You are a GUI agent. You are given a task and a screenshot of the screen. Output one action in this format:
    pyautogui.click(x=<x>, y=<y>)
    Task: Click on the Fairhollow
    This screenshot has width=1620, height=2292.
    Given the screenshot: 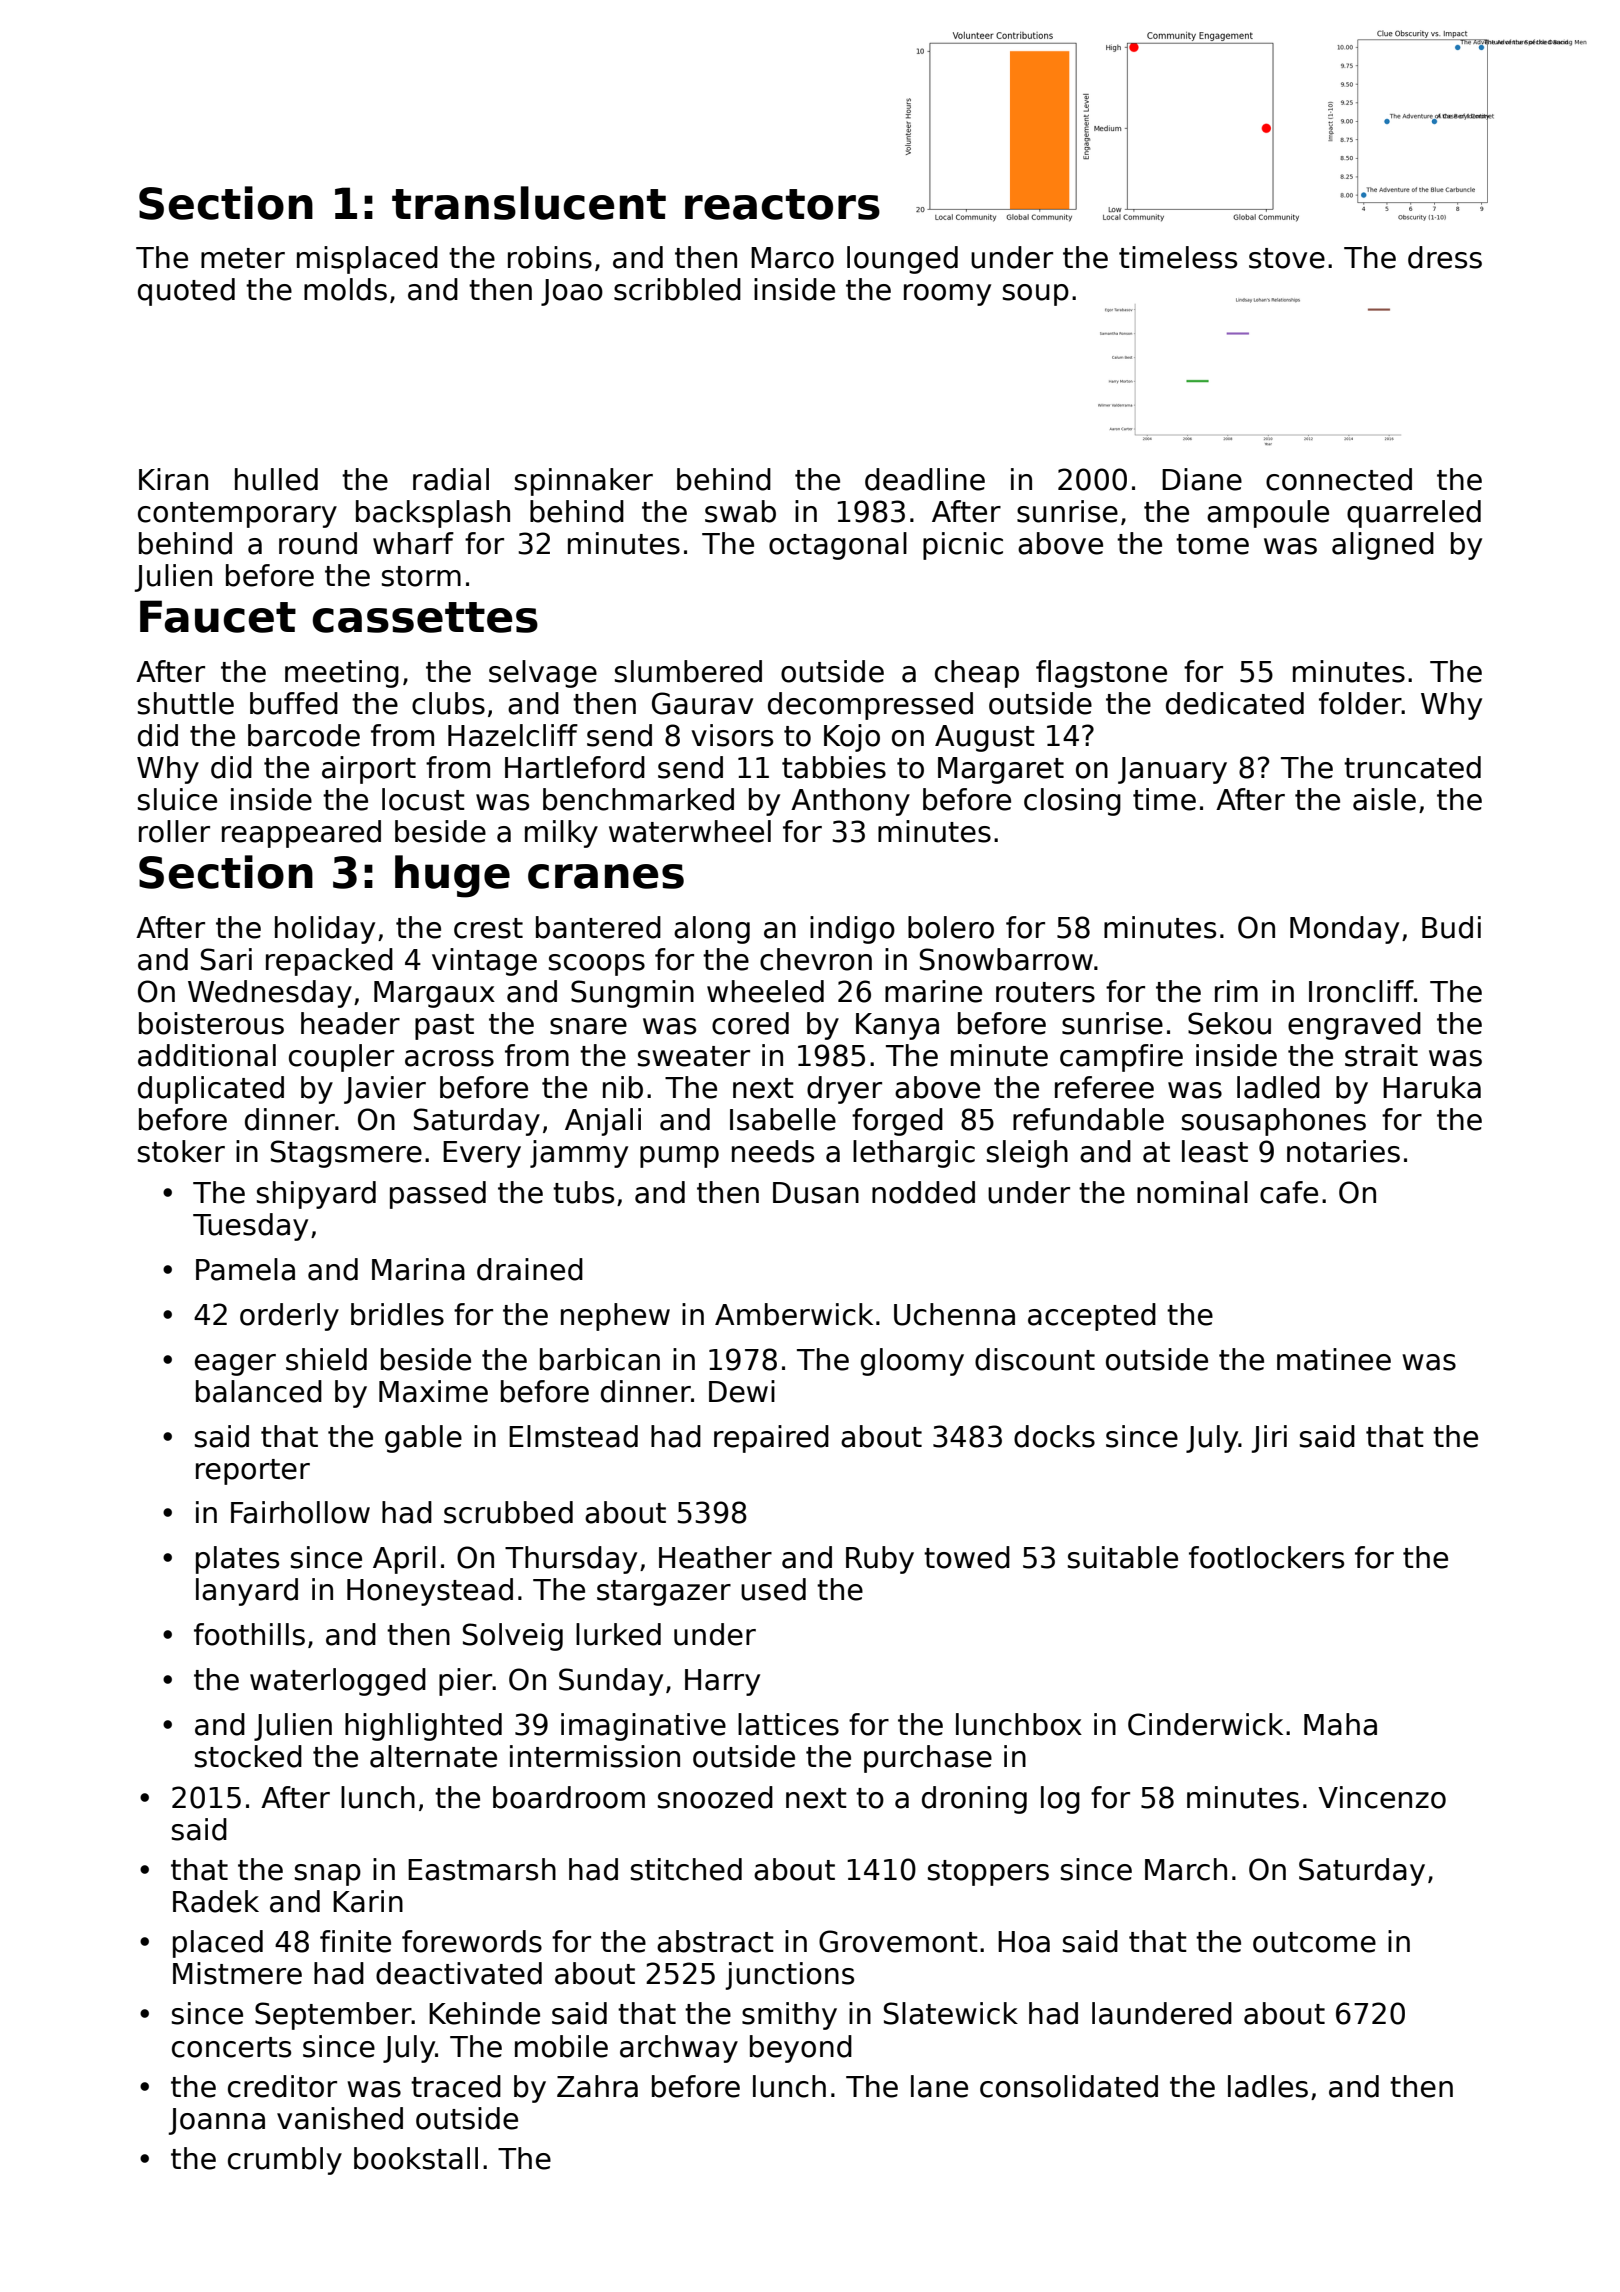 What is the action you would take?
    pyautogui.click(x=300, y=1512)
